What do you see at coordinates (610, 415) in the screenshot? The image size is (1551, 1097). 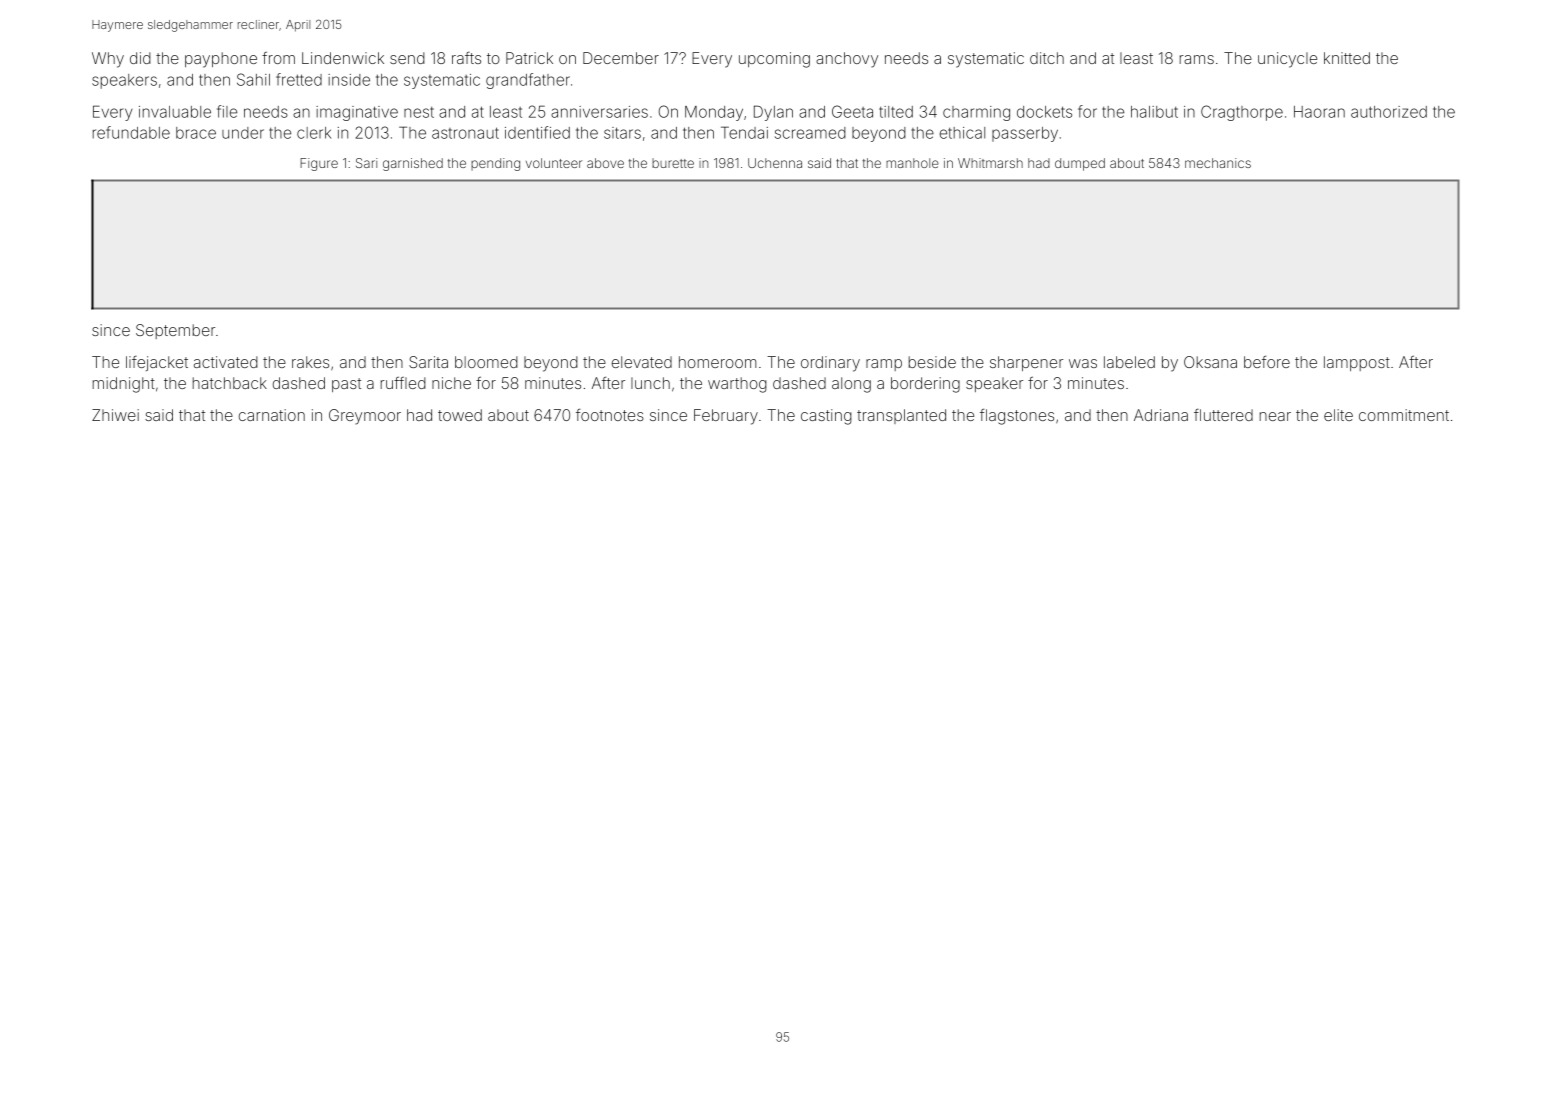 I see `footnotes` at bounding box center [610, 415].
